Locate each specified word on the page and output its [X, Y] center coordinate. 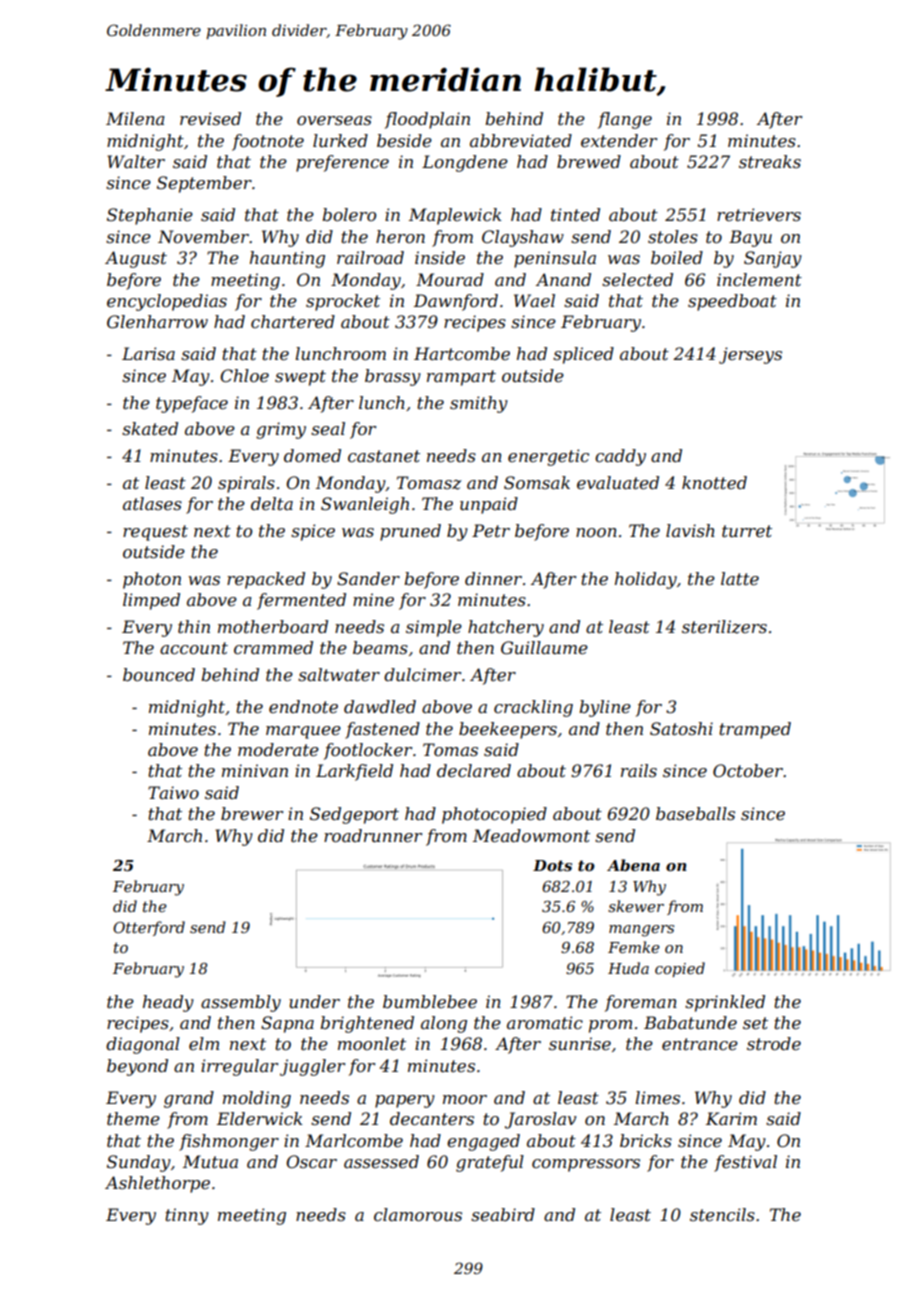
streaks [770, 161]
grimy [281, 430]
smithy [479, 404]
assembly [241, 1003]
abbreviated [521, 140]
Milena [135, 118]
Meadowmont [531, 835]
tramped [755, 730]
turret [747, 531]
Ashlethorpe [157, 1184]
